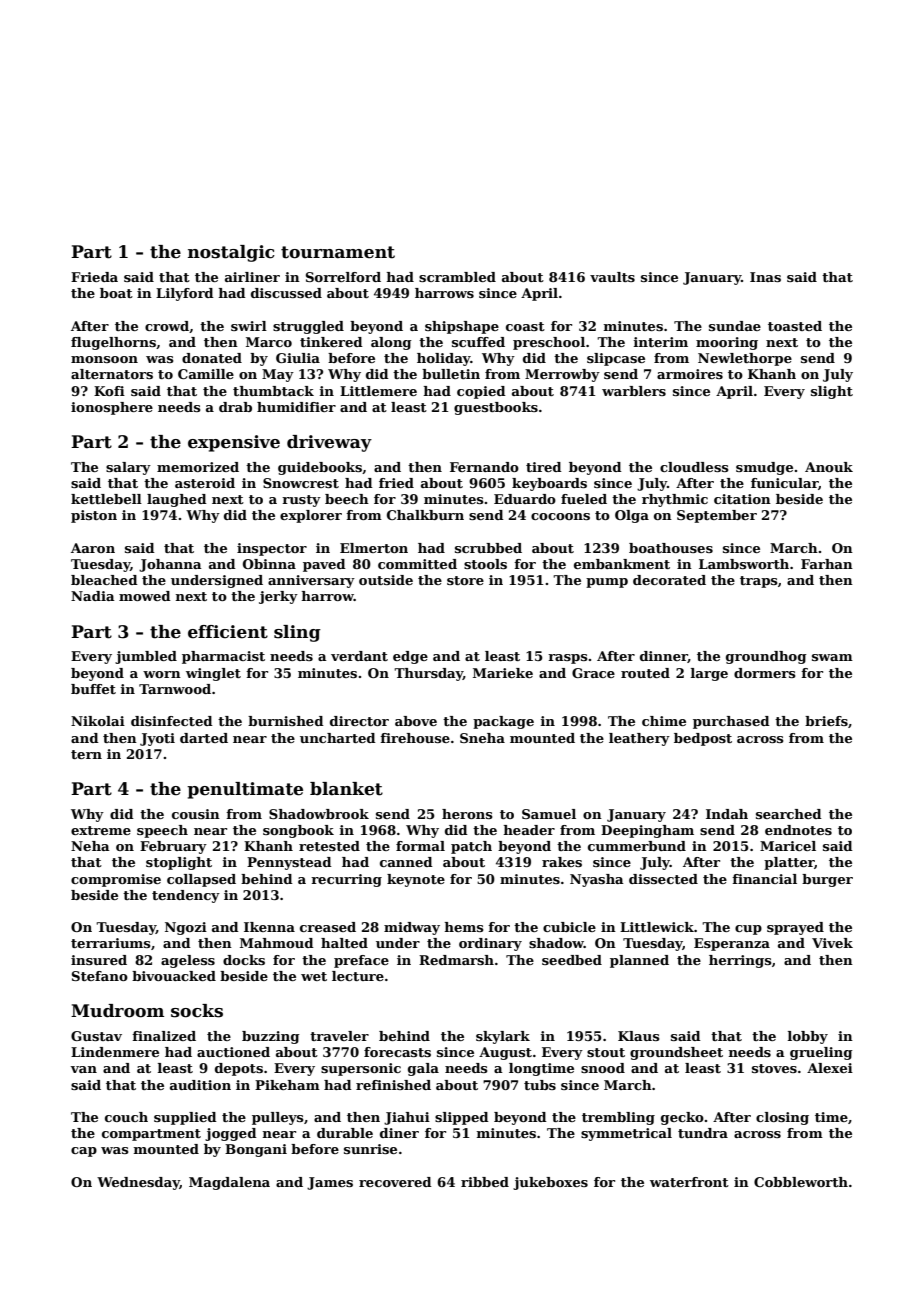 The width and height of the document is (924, 1308). What do you see at coordinates (676, 1053) in the document?
I see `groundsheet` at bounding box center [676, 1053].
